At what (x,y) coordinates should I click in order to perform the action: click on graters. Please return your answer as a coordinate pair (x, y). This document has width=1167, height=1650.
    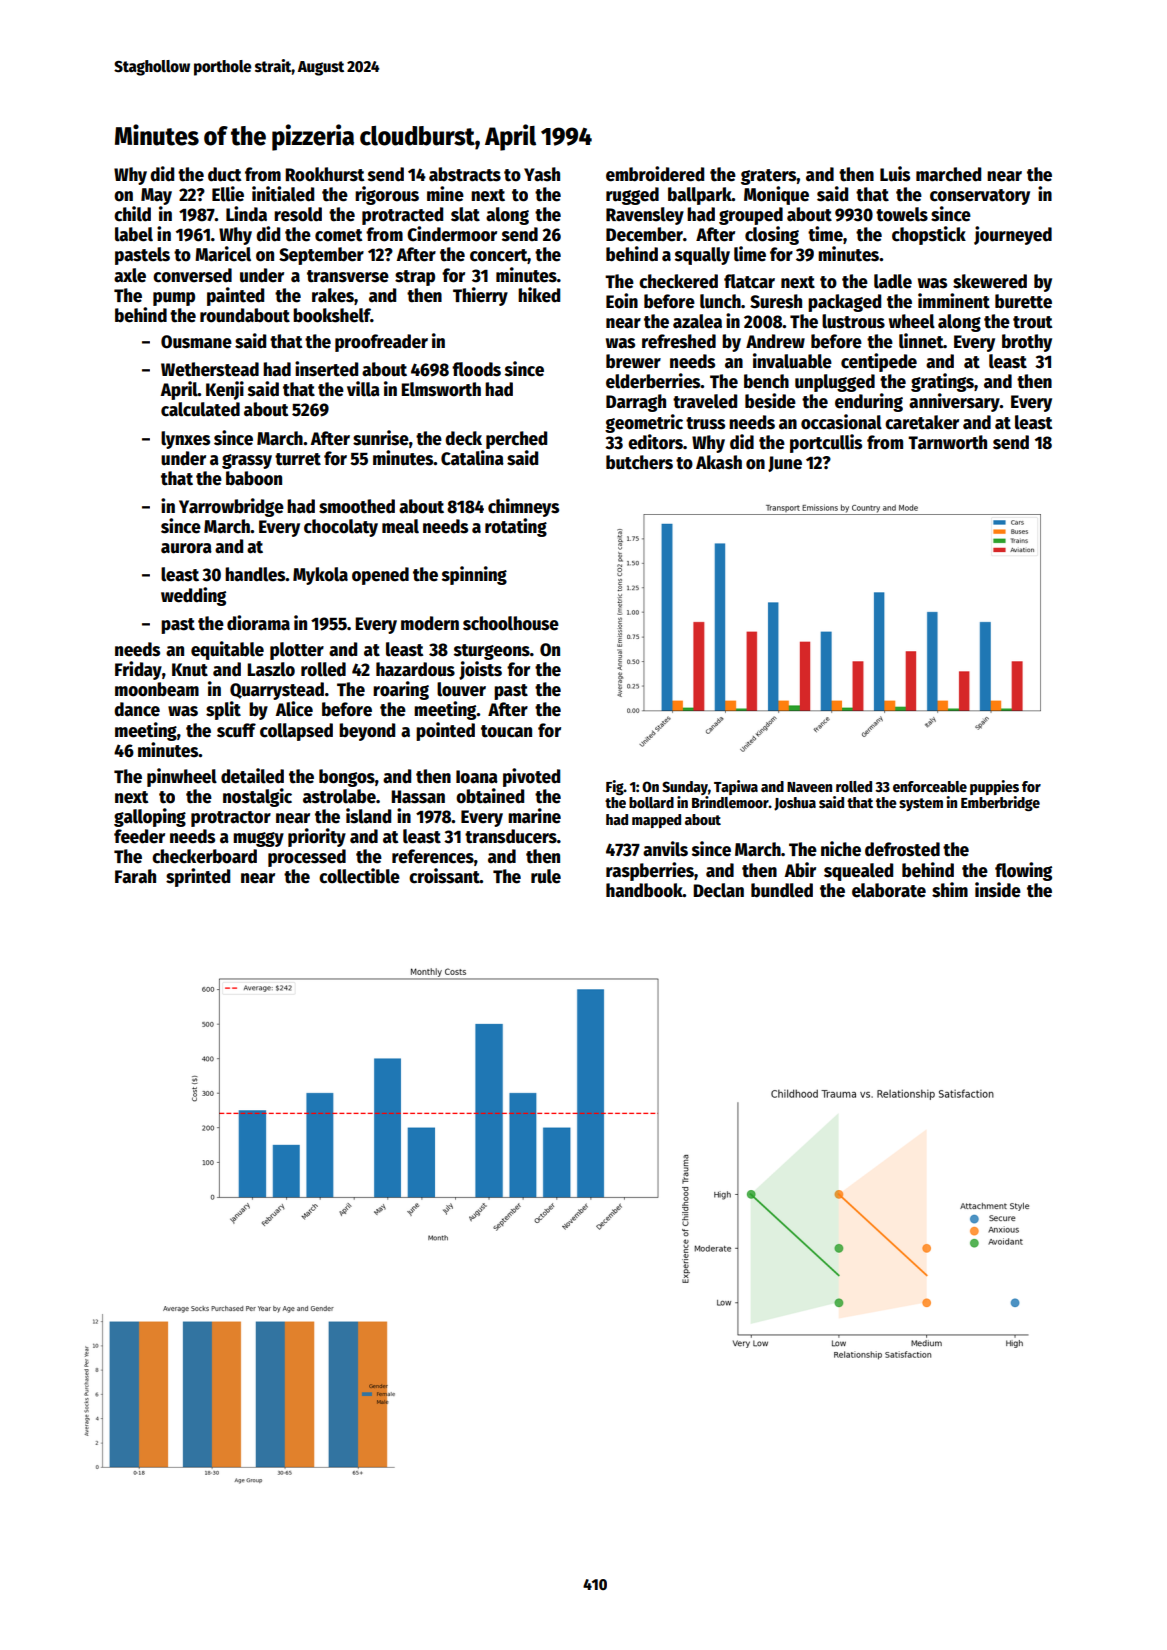
    Looking at the image, I should click on (769, 177).
